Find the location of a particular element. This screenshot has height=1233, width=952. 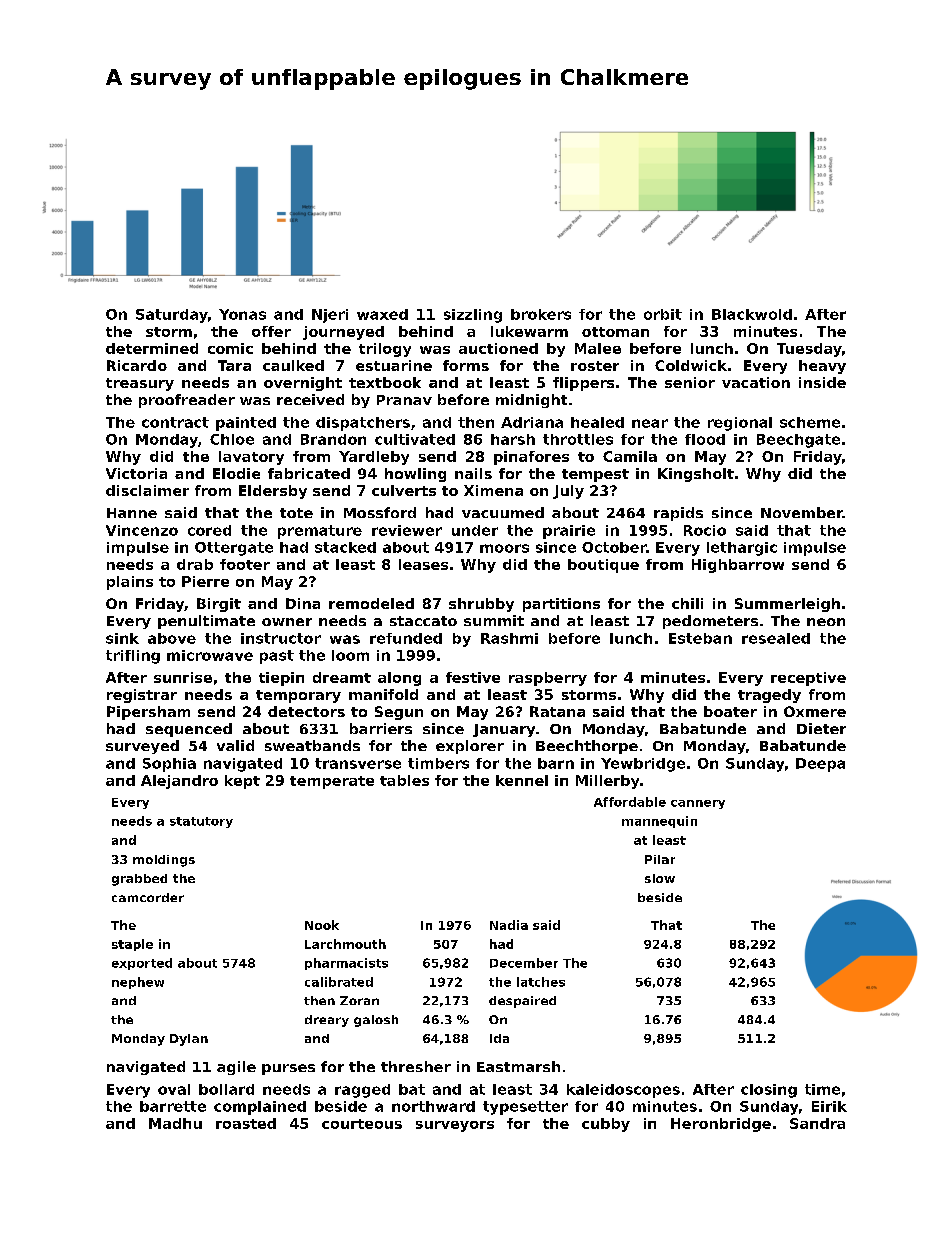

time is located at coordinates (822, 1089).
